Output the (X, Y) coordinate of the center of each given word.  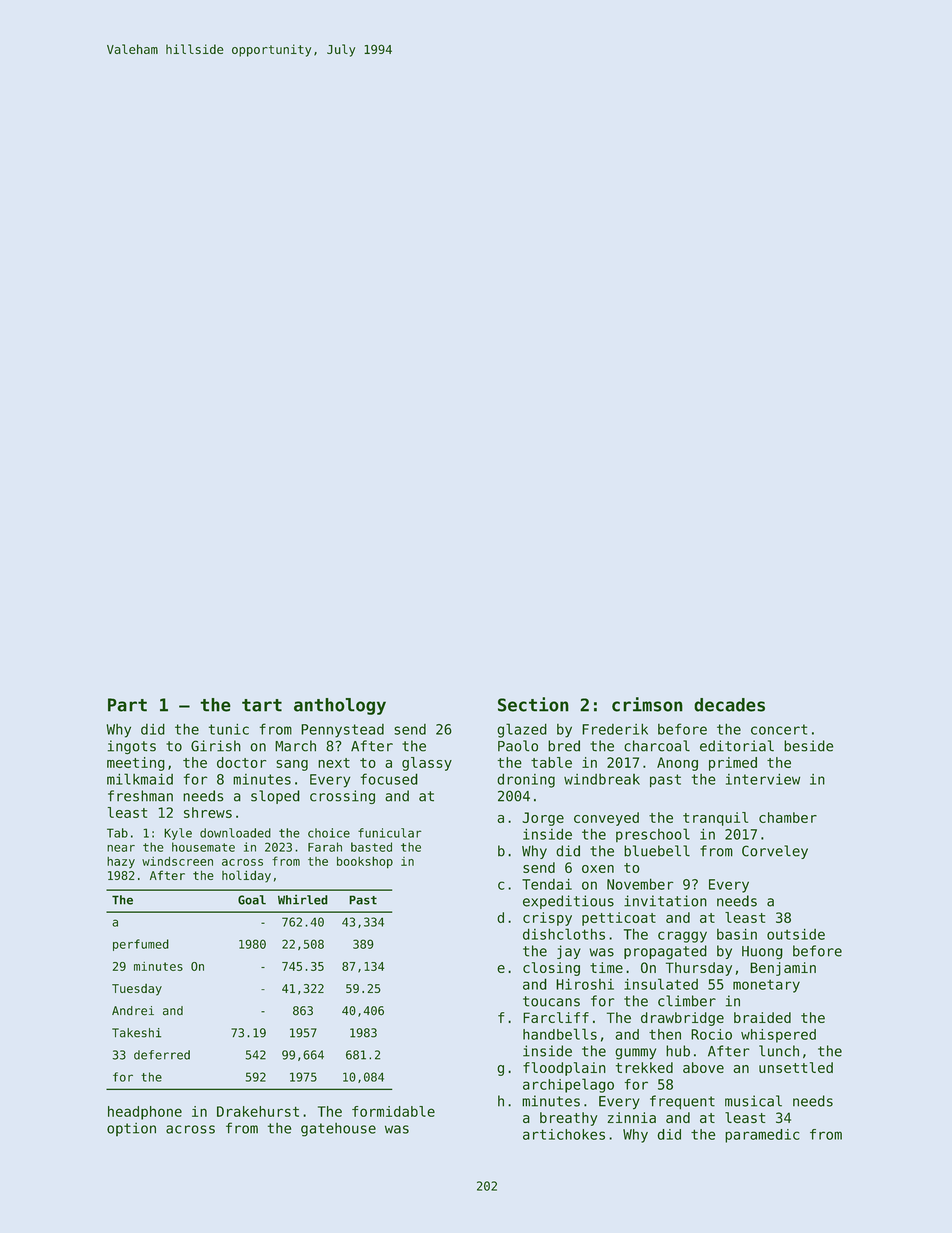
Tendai (547, 884)
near (121, 848)
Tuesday (137, 990)
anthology (340, 706)
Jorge (543, 819)
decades (729, 705)
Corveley (775, 852)
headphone (145, 1113)
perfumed (141, 945)
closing (551, 969)
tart (262, 705)
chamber (788, 817)
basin (737, 934)
